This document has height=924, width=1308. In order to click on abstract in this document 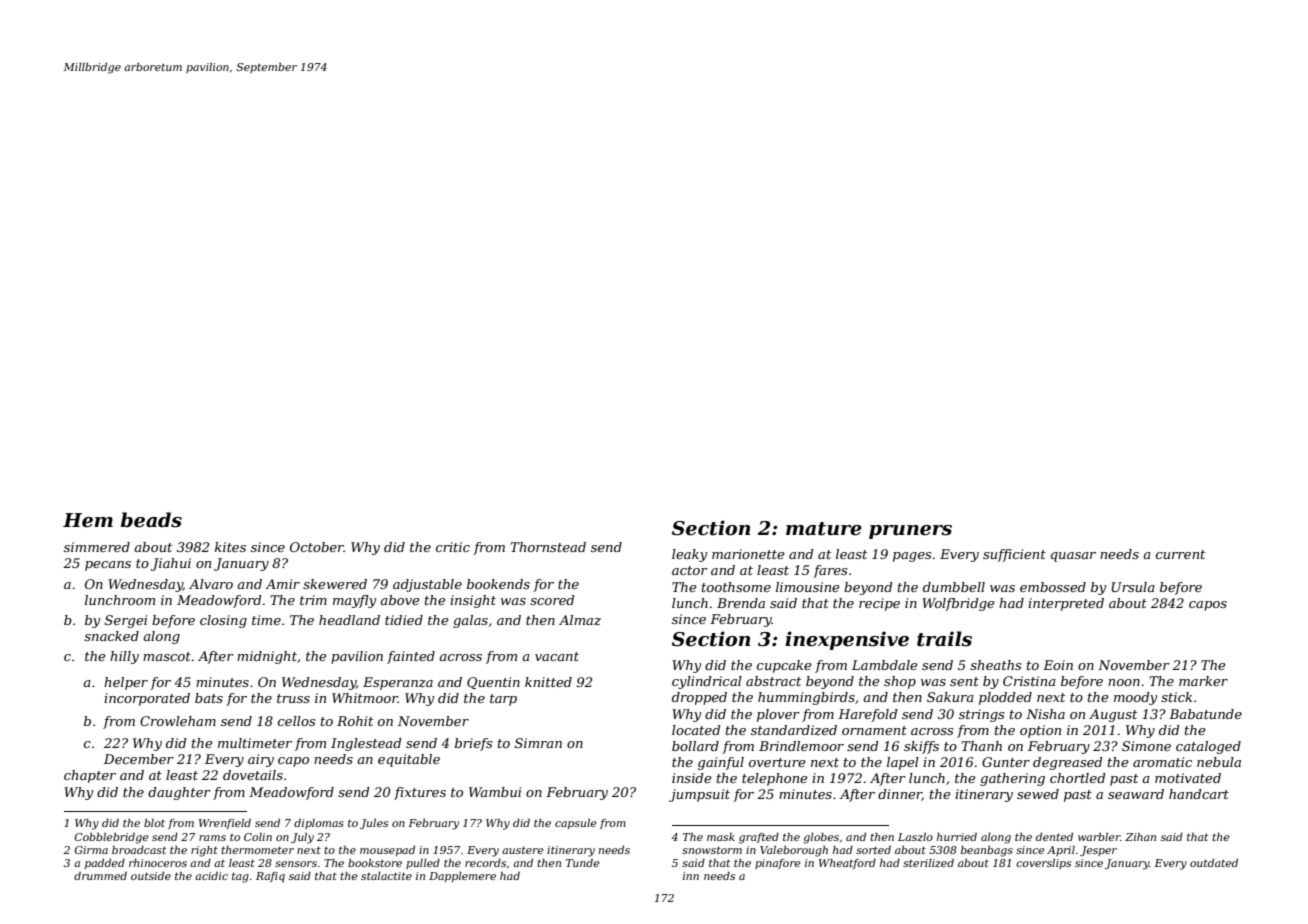, I will do `click(773, 681)`.
